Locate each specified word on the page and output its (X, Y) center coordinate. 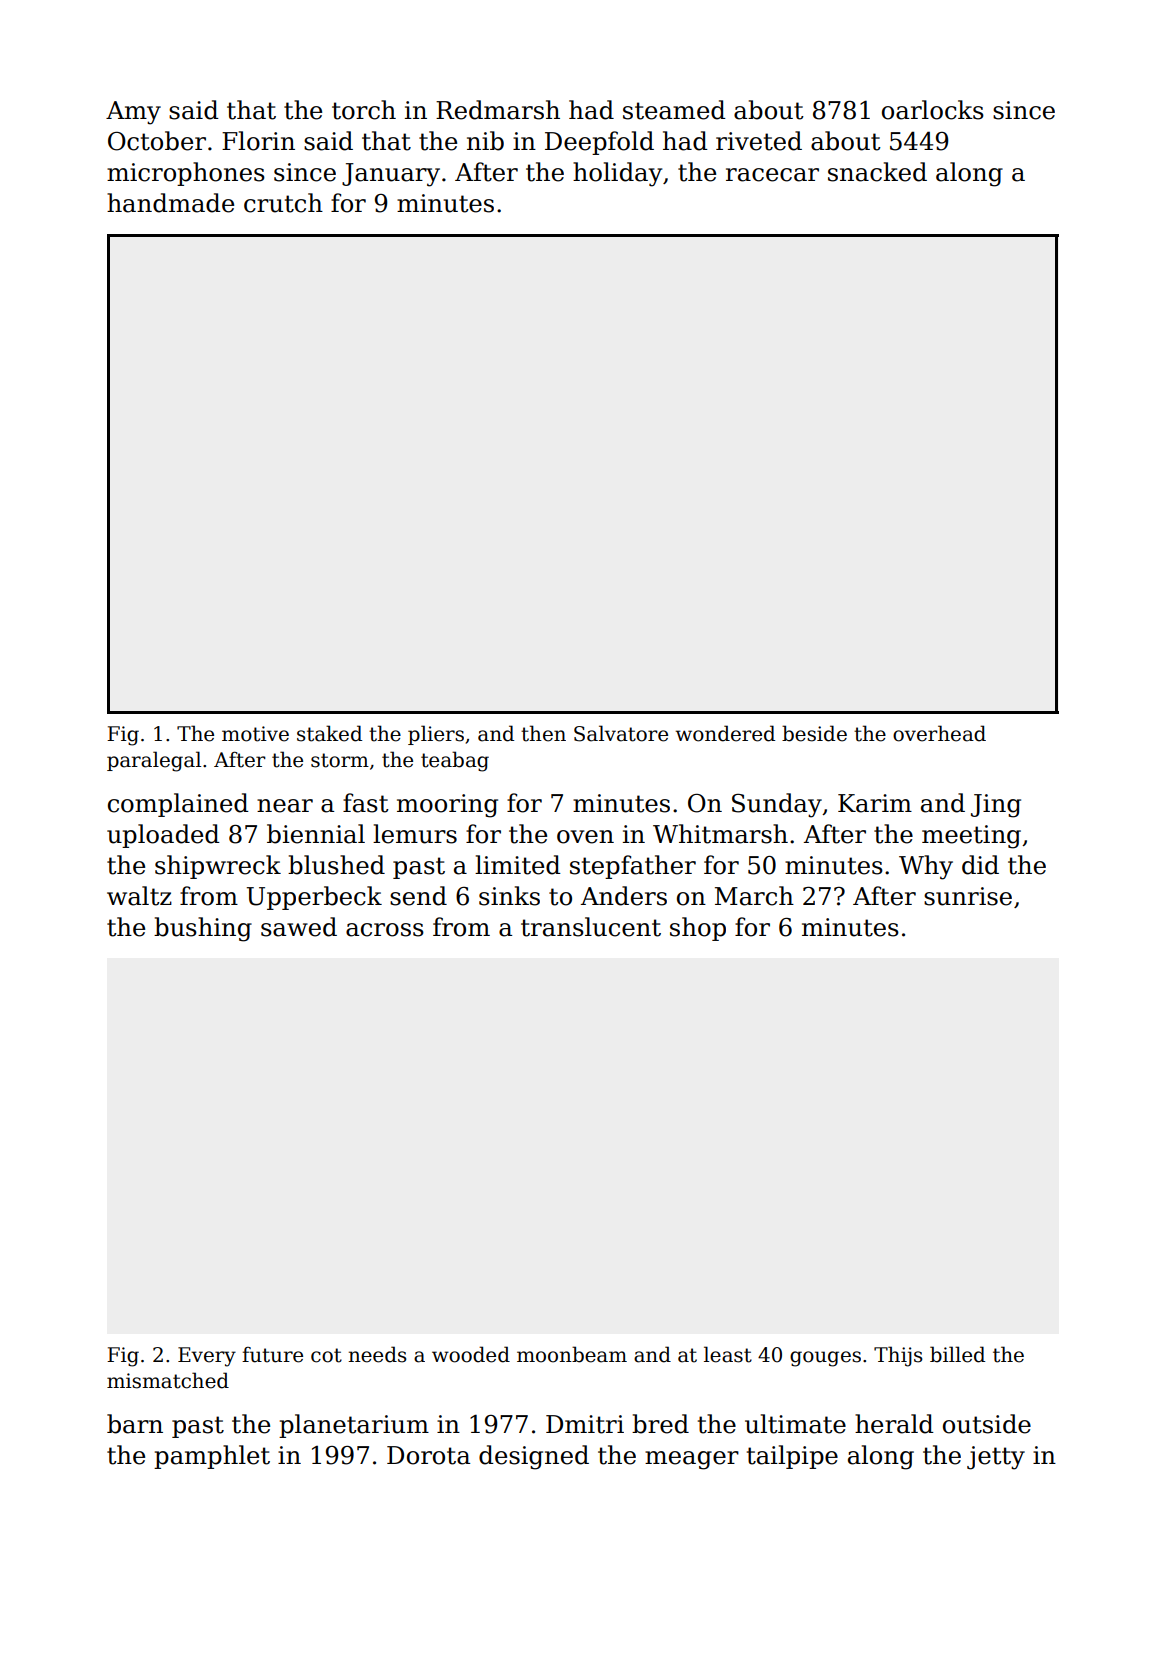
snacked (877, 172)
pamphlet (212, 1457)
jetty (996, 1458)
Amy (133, 113)
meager (692, 1460)
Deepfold (599, 143)
